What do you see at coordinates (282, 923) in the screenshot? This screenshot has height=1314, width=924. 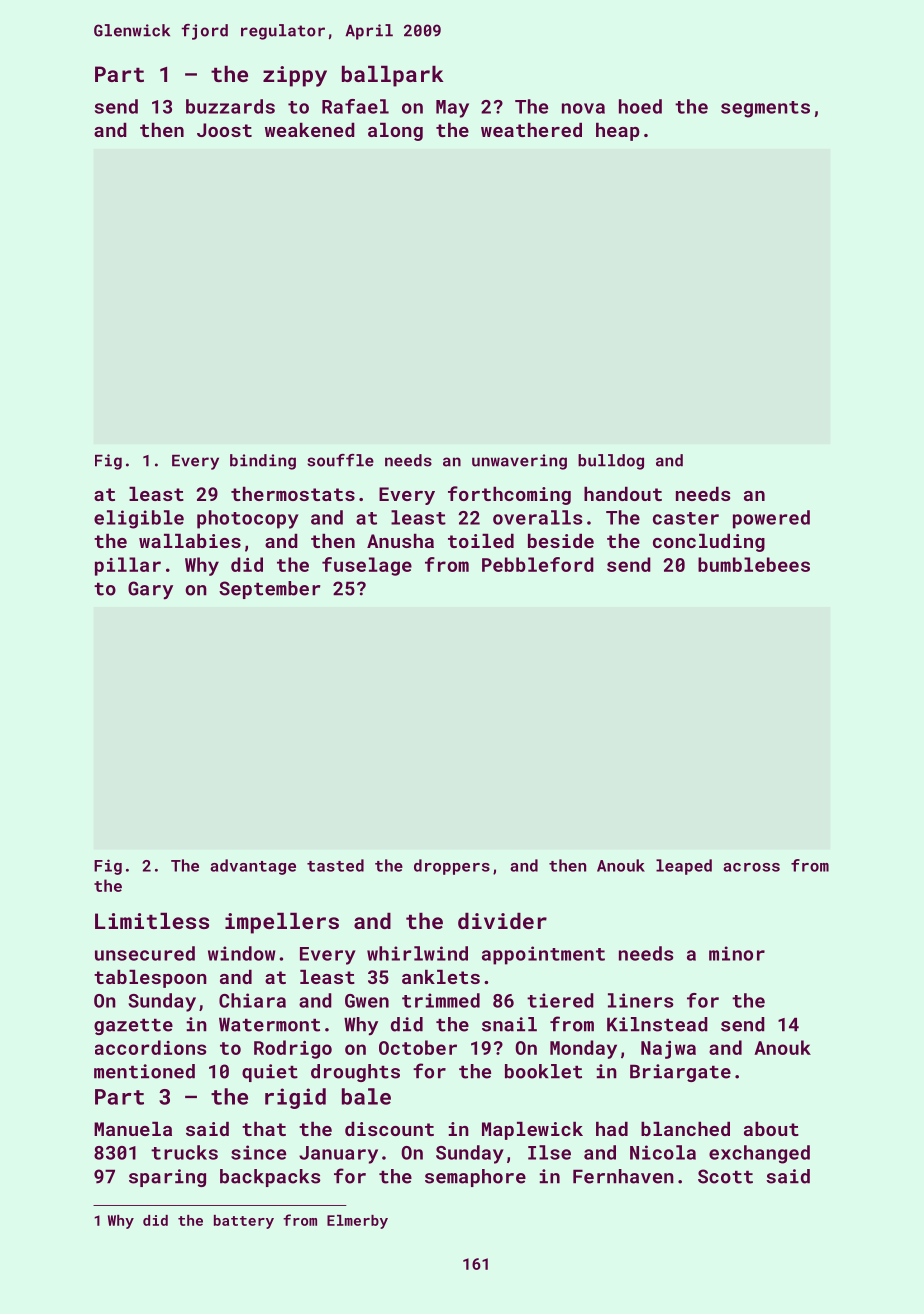 I see `impellers` at bounding box center [282, 923].
